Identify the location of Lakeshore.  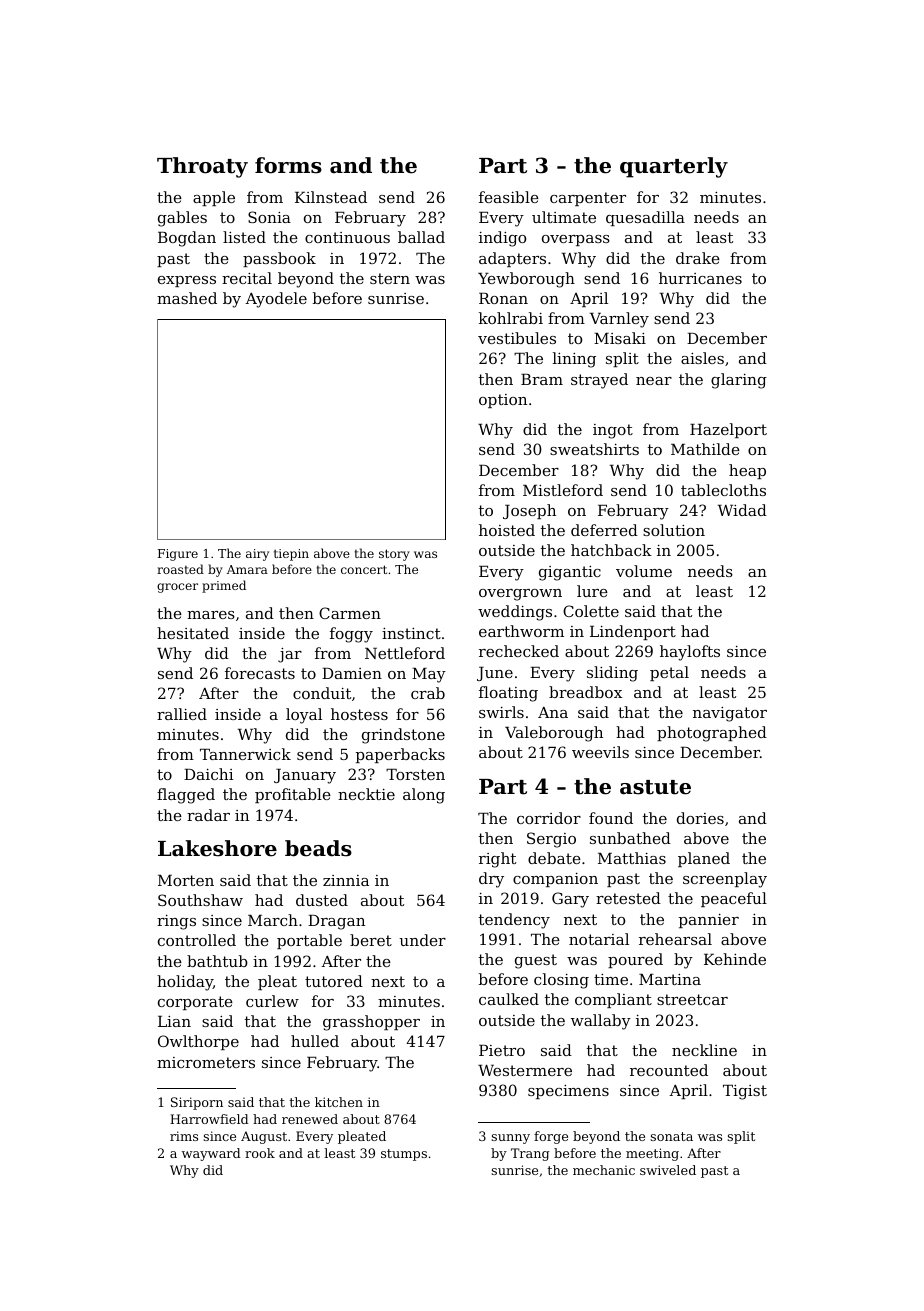
(217, 848).
